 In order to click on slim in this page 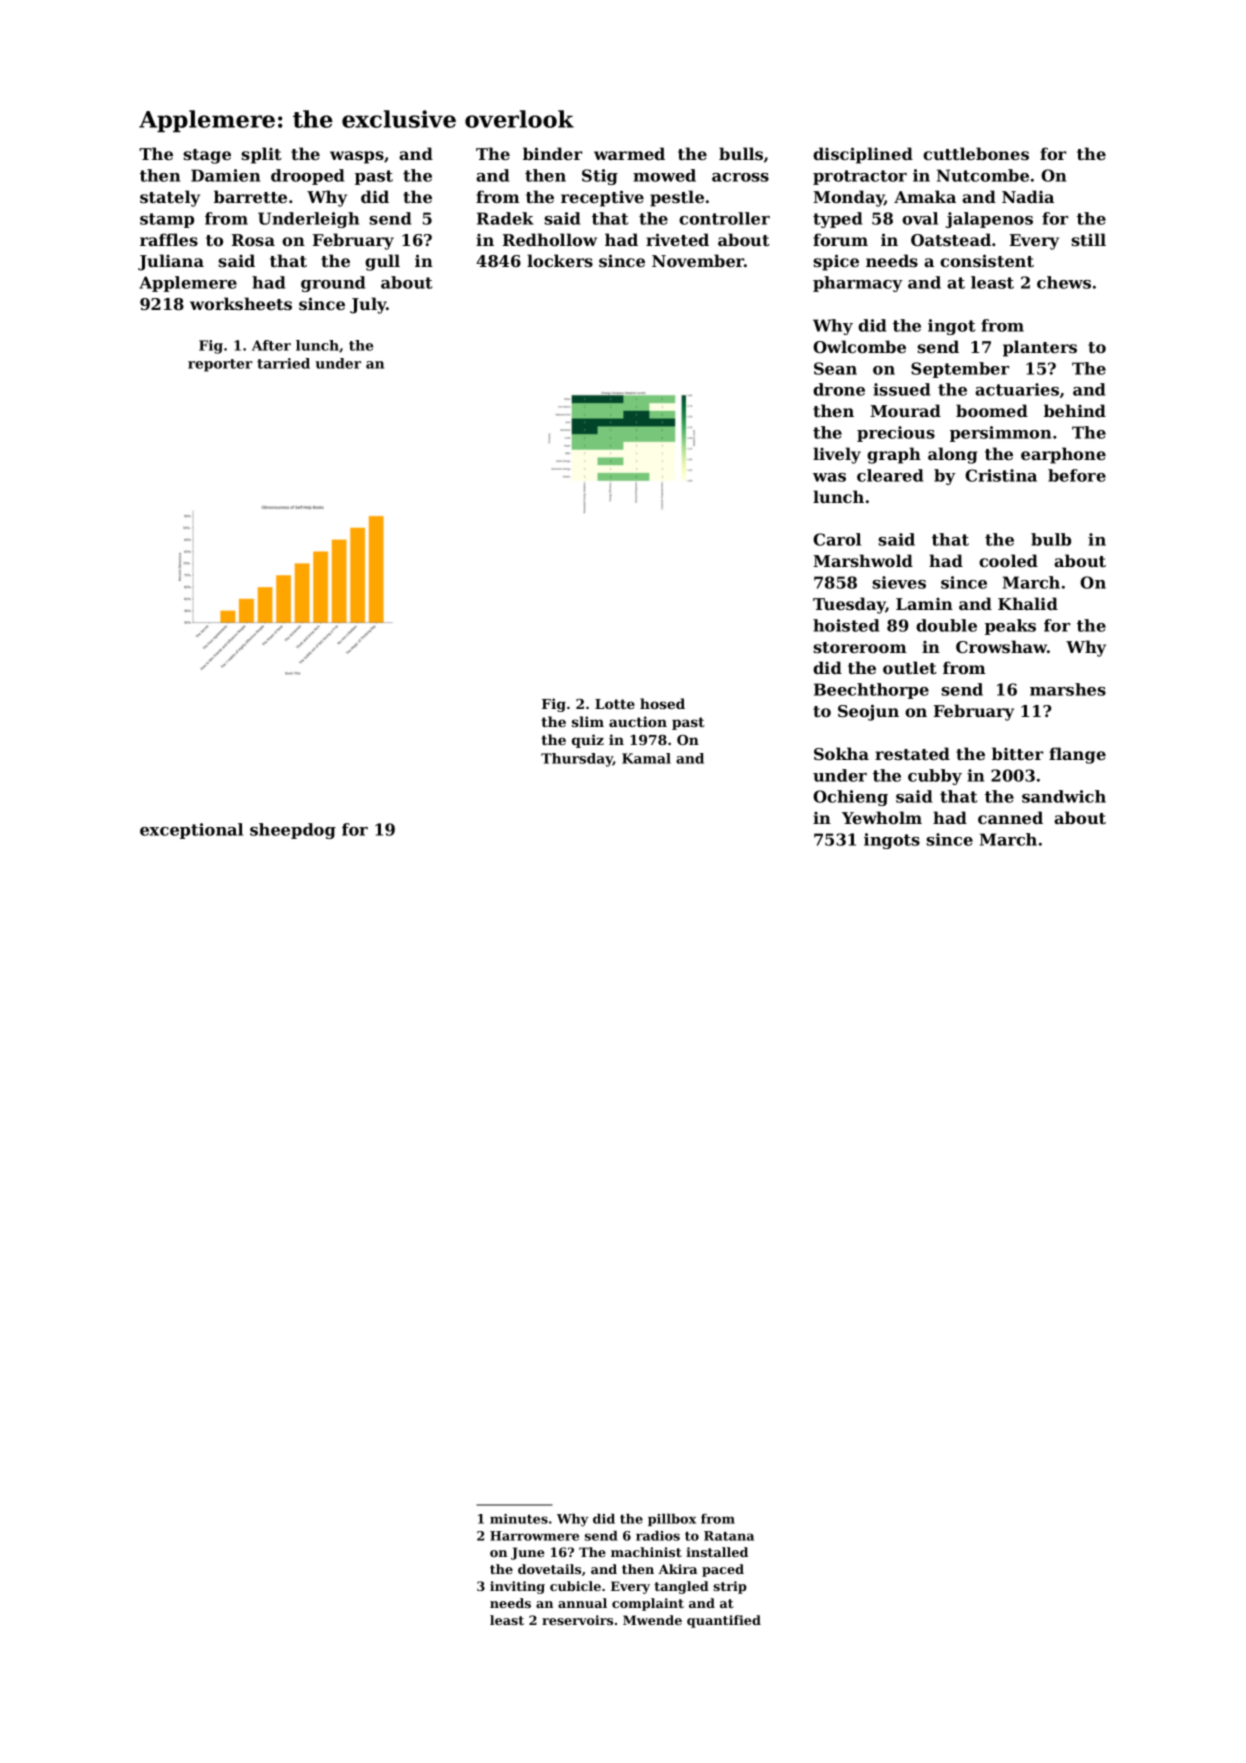, I will do `click(588, 721)`.
